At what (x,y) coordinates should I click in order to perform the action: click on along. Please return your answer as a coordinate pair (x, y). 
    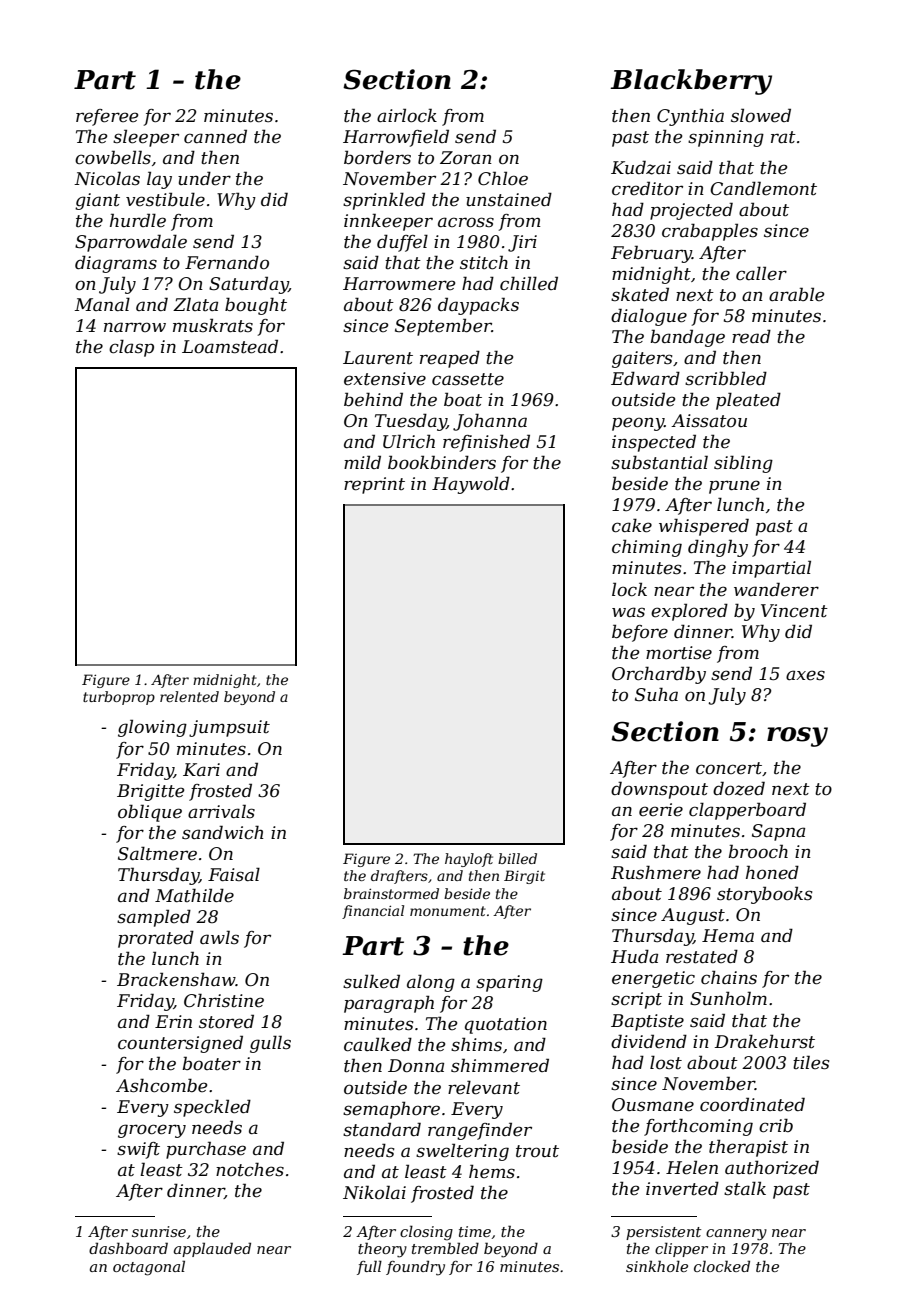
    Looking at the image, I should click on (431, 983).
